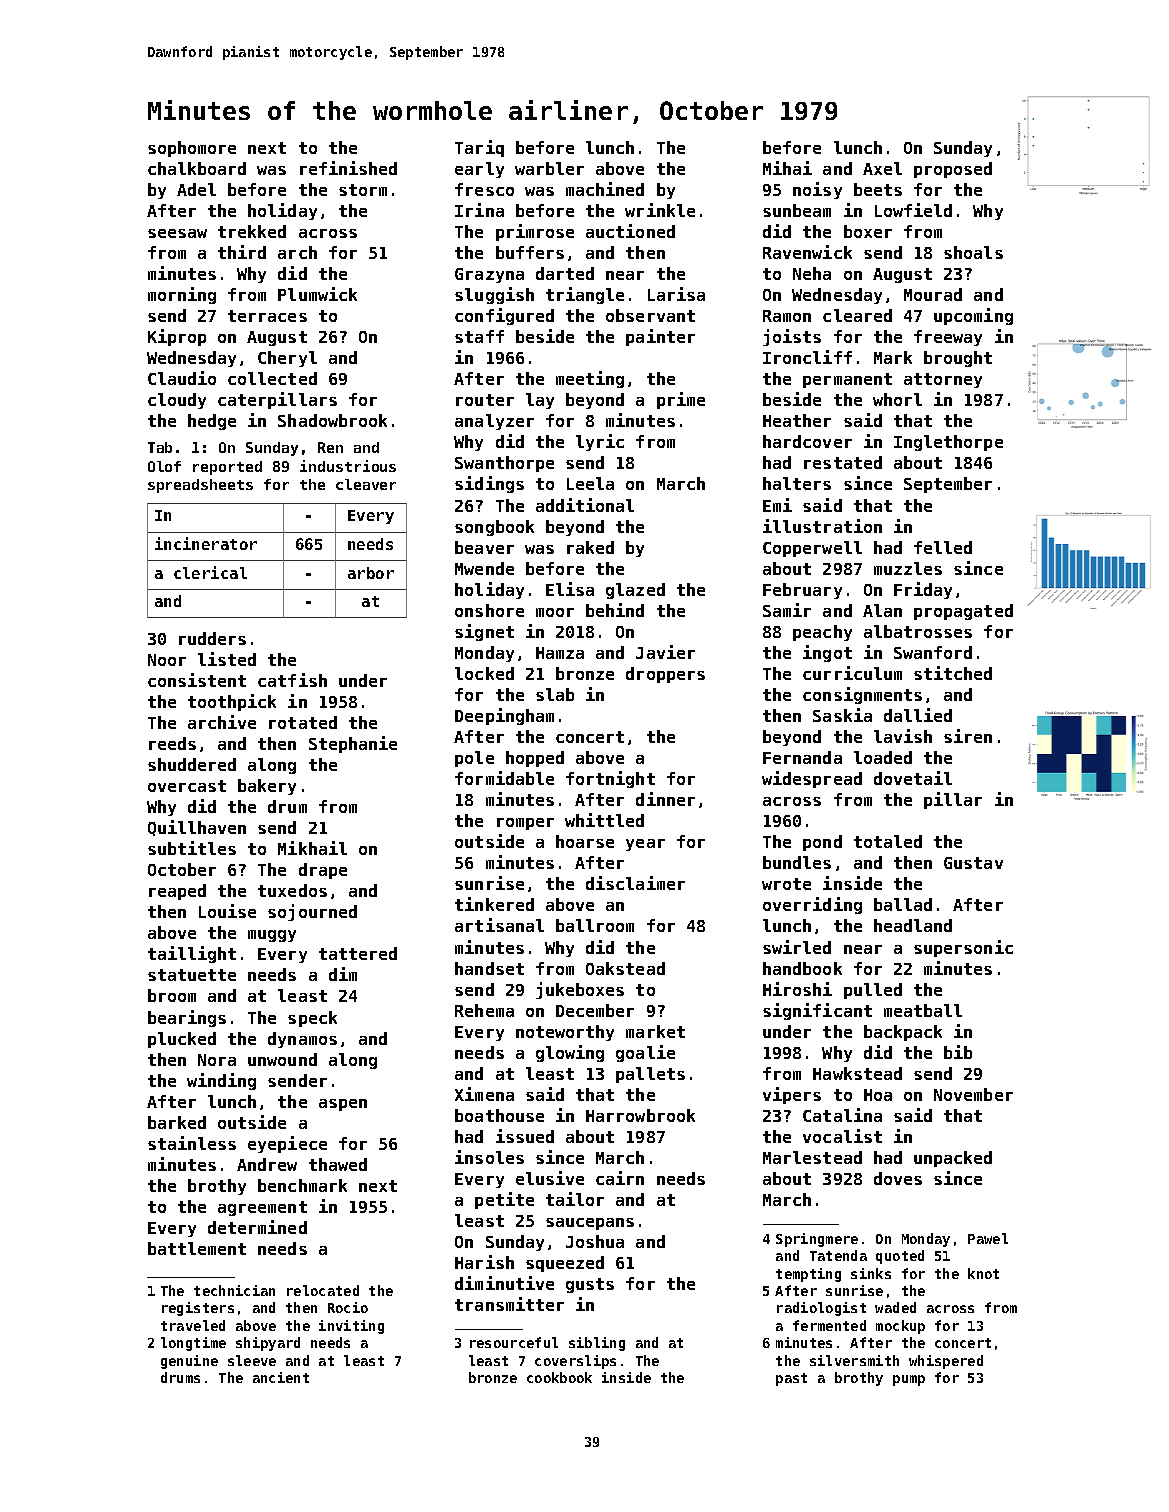 This image has height=1512, width=1169. I want to click on refinished, so click(348, 168).
